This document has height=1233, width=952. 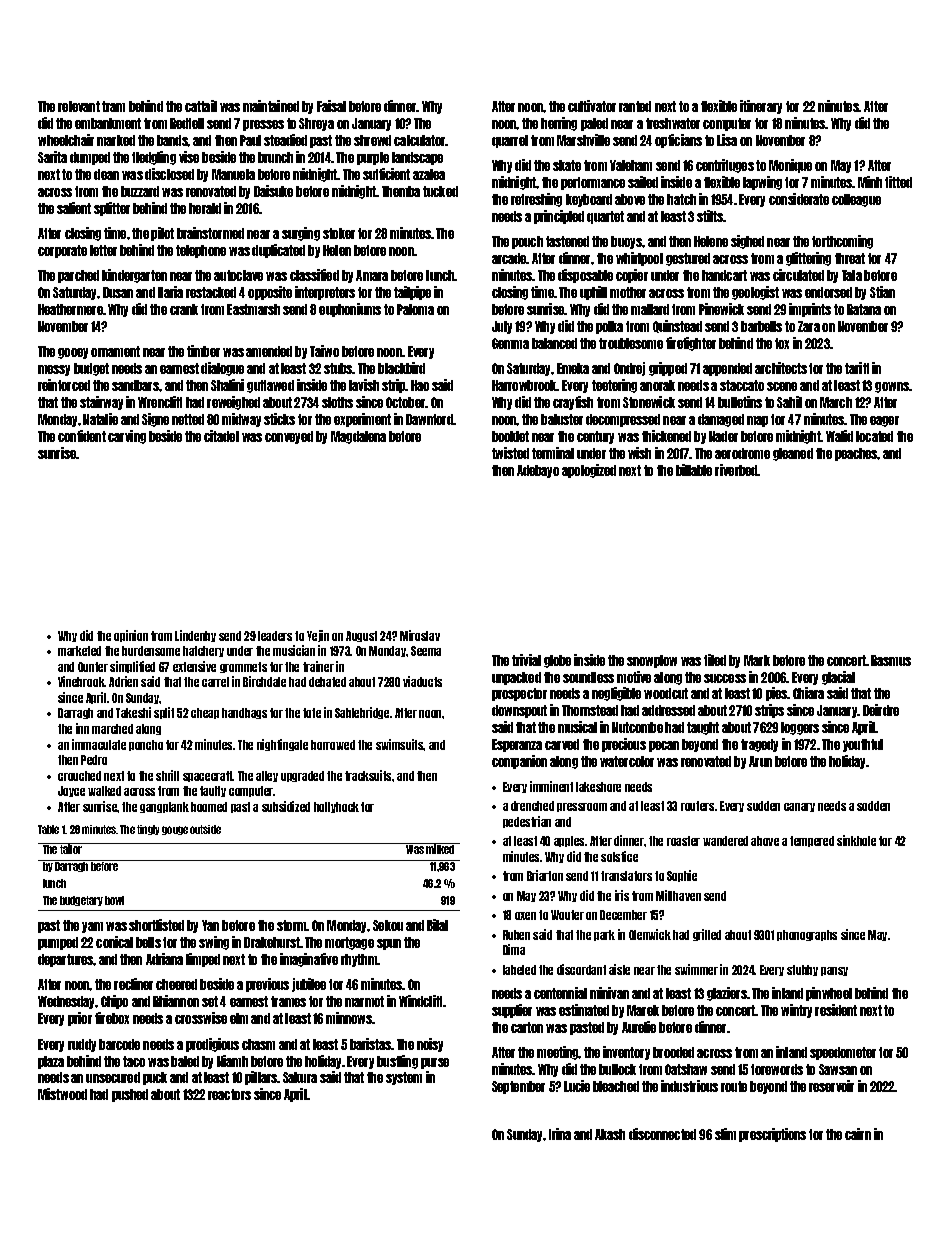 I want to click on quarrel, so click(x=510, y=141).
